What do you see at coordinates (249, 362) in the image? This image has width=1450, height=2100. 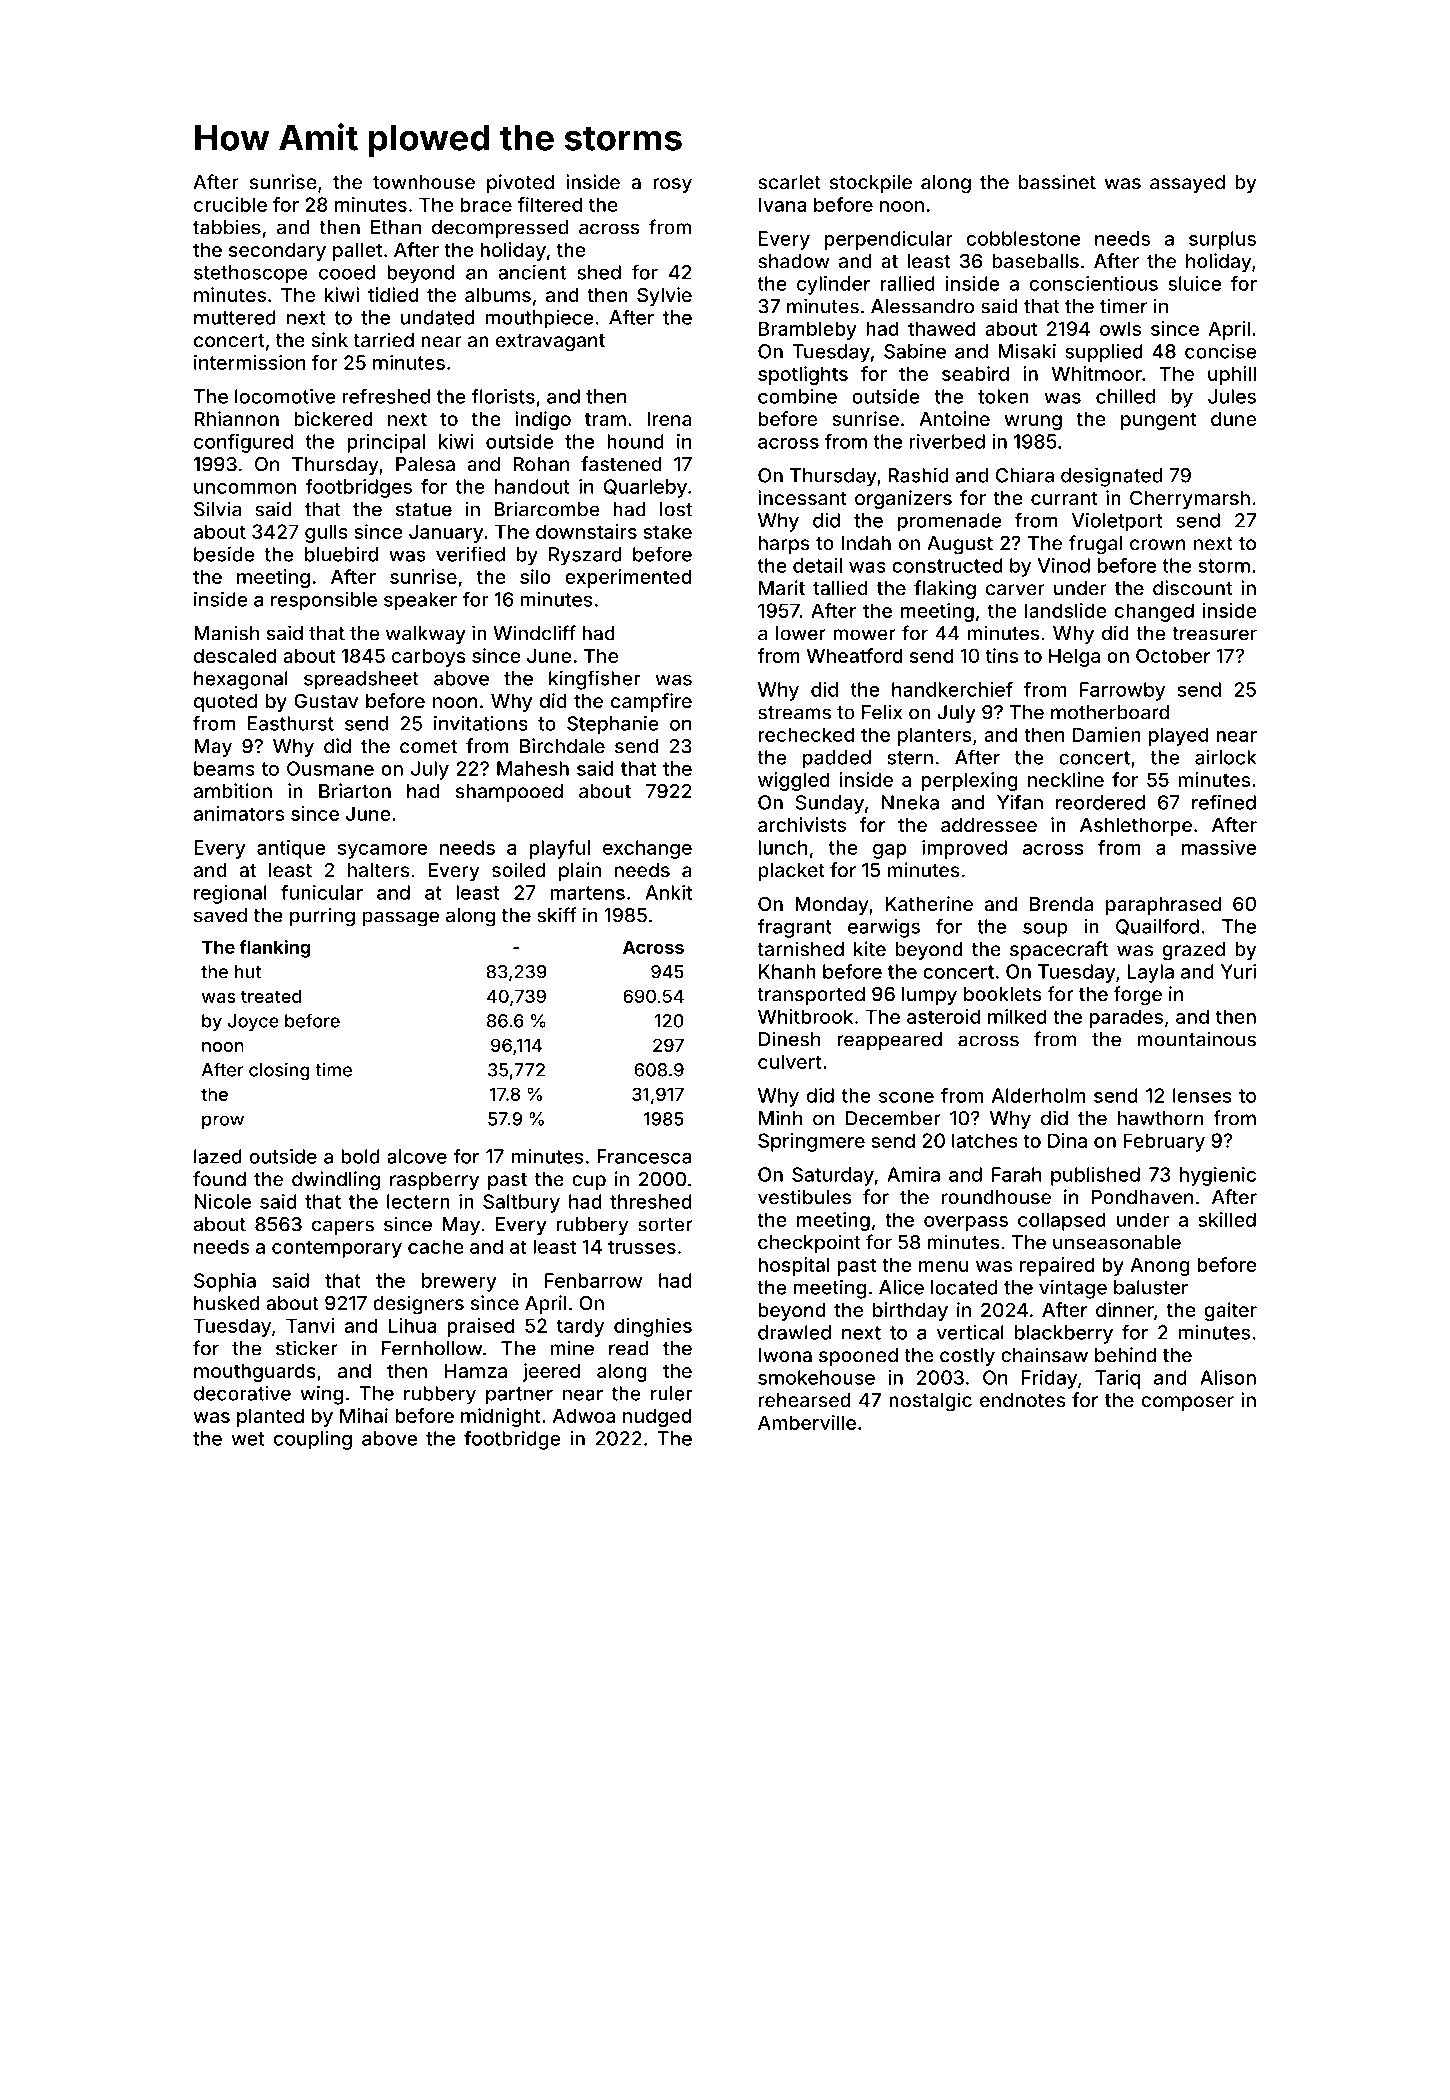 I see `intermission` at bounding box center [249, 362].
